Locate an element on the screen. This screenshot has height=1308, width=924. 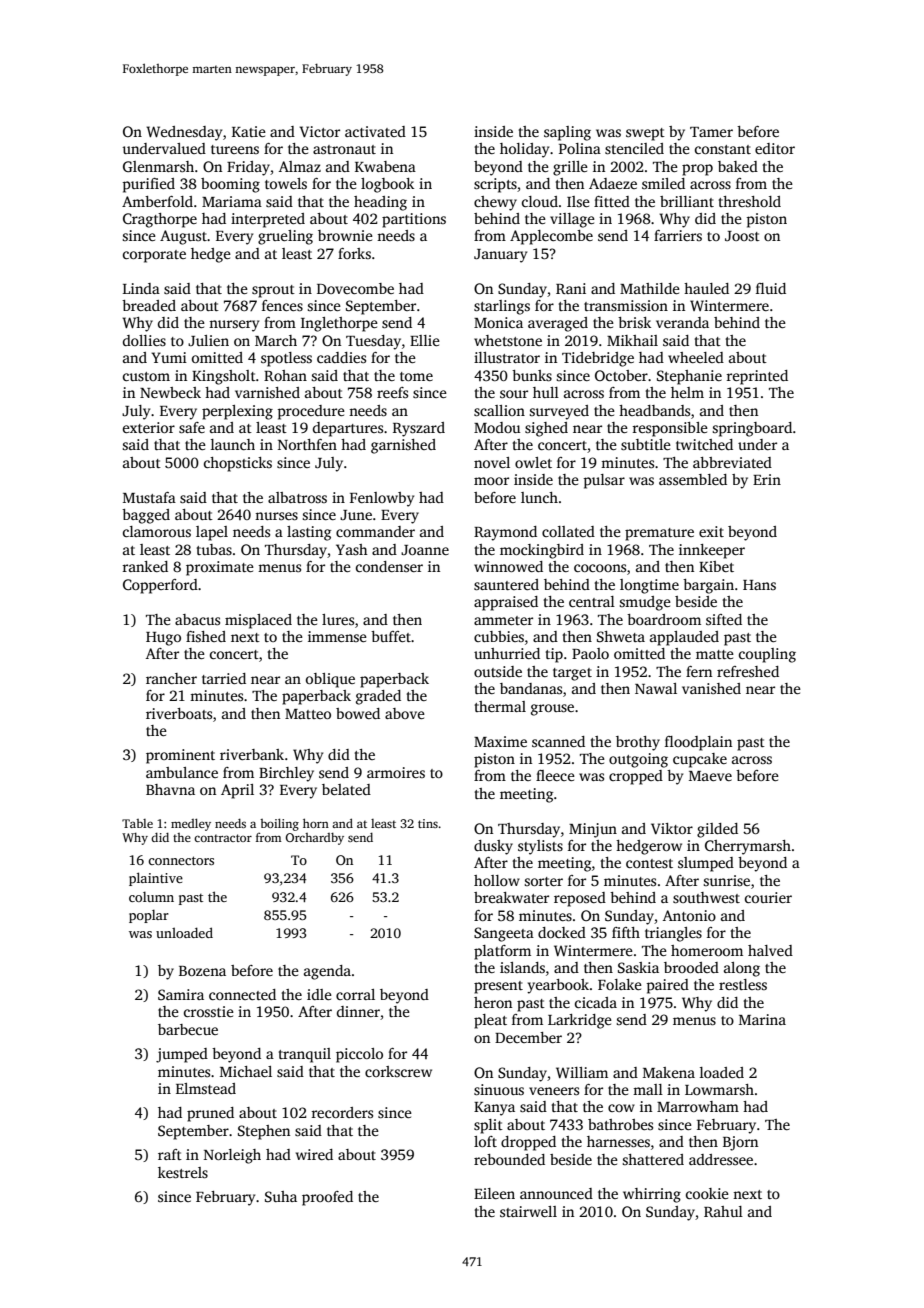
dollies is located at coordinates (144, 340).
